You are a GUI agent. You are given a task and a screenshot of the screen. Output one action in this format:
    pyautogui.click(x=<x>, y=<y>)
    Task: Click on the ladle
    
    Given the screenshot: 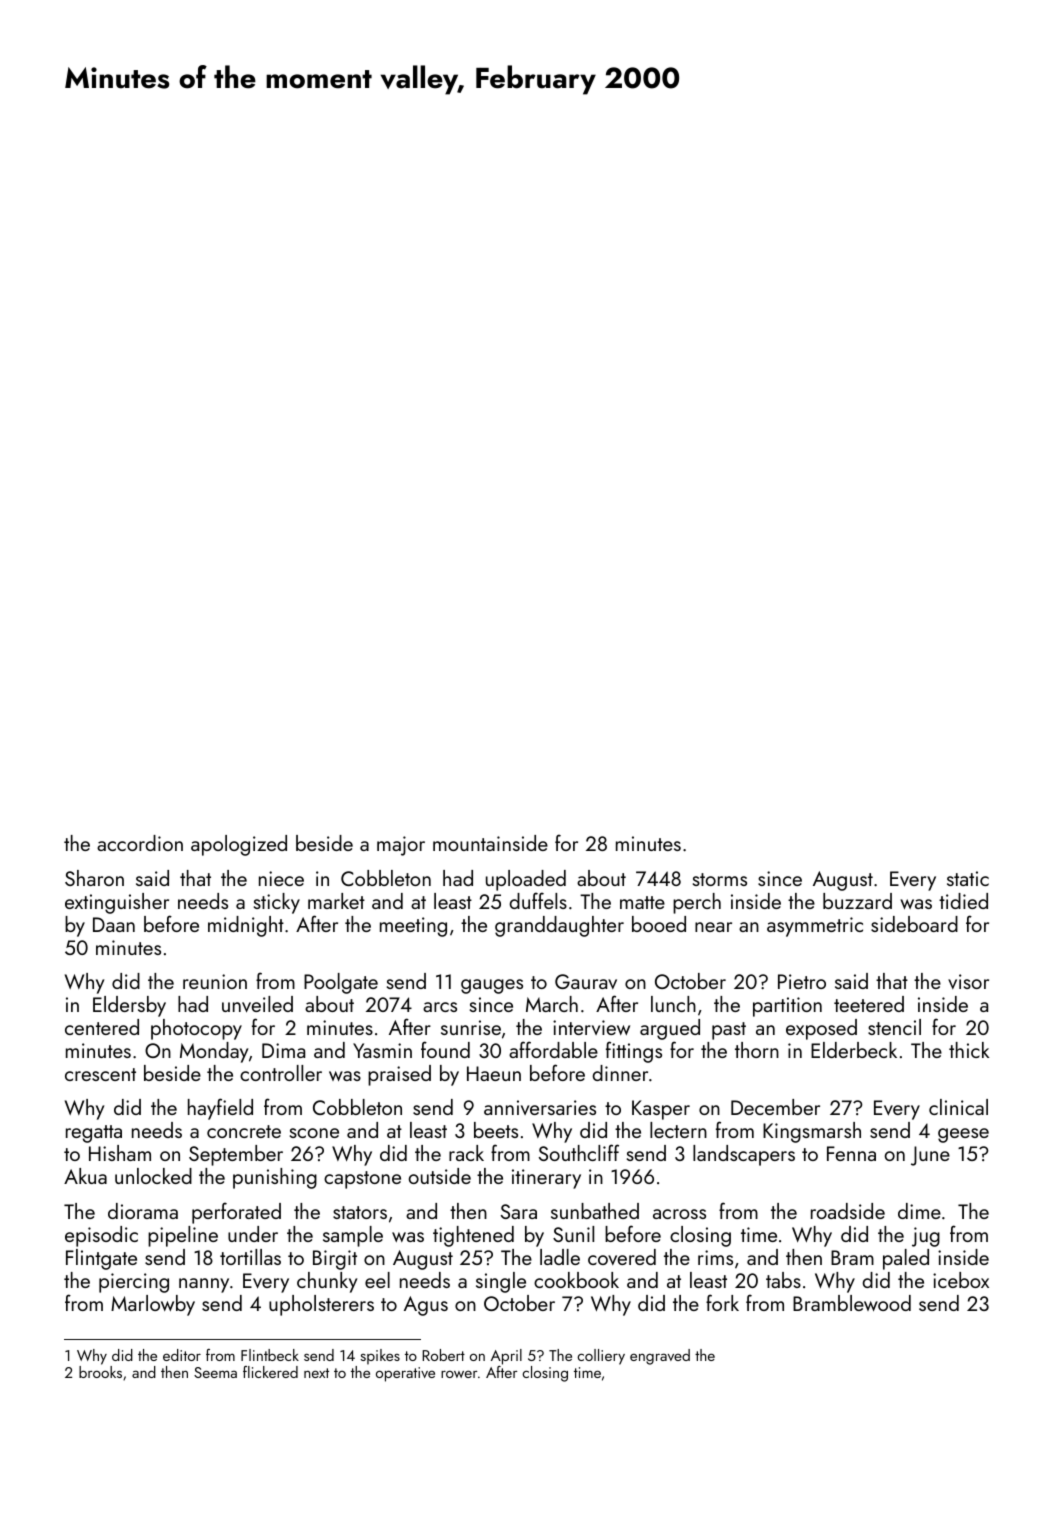 What is the action you would take?
    pyautogui.click(x=560, y=1257)
